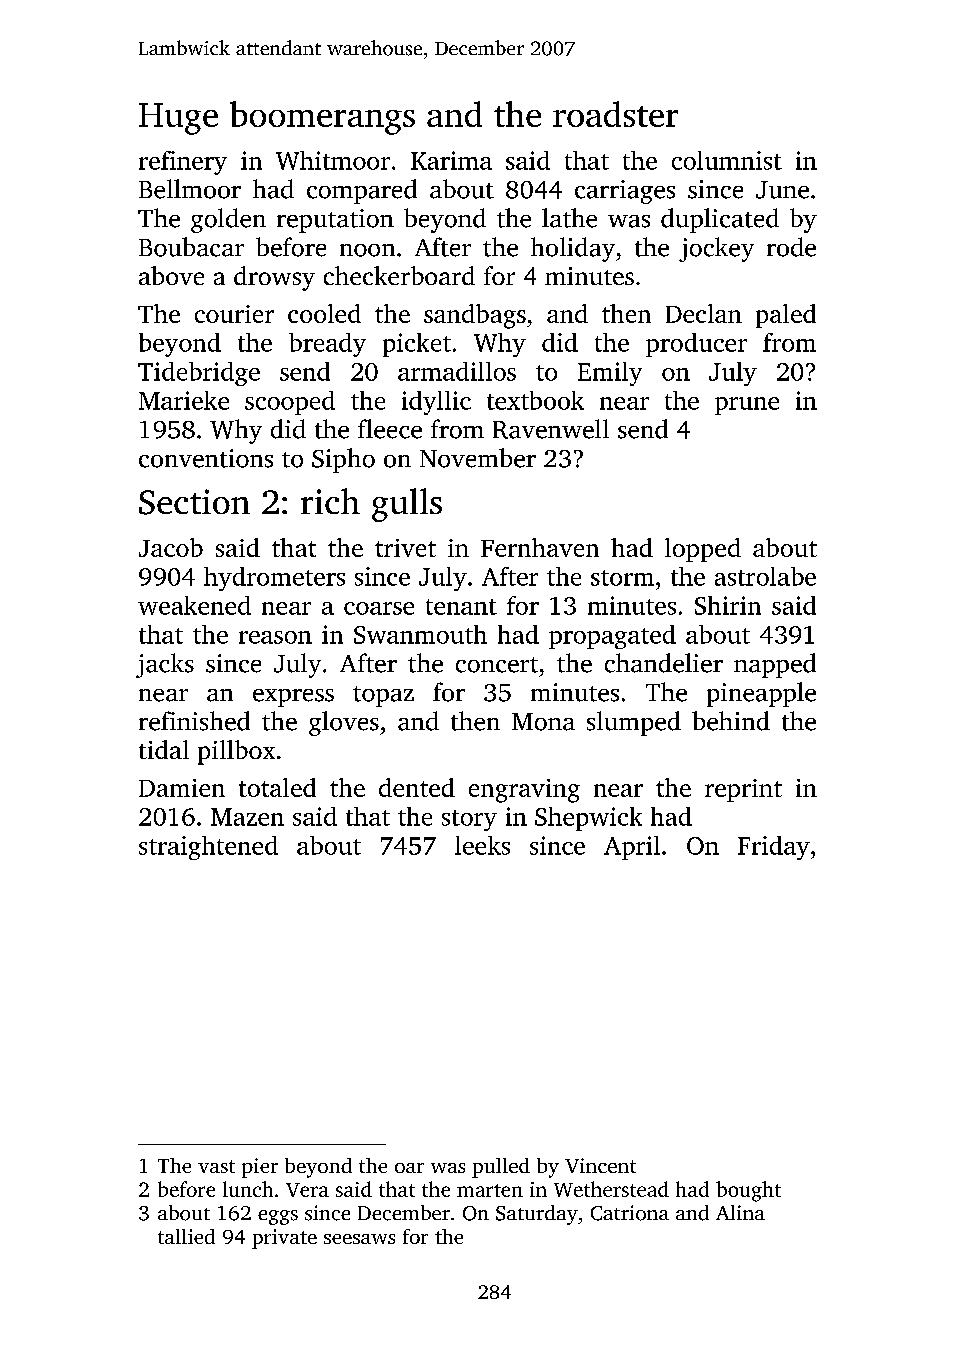 The image size is (955, 1354). What do you see at coordinates (194, 605) in the screenshot?
I see `weakened` at bounding box center [194, 605].
